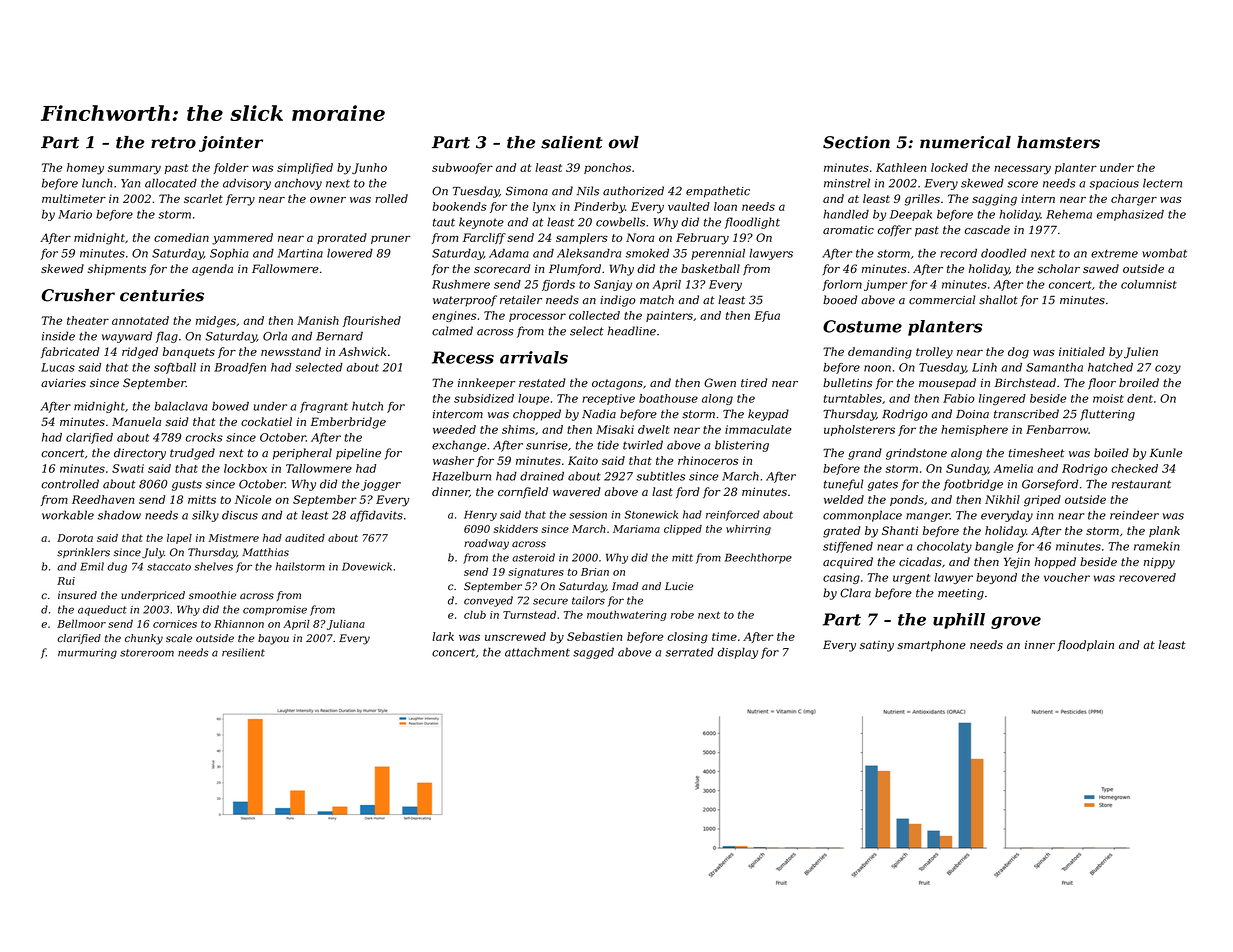 The image size is (1233, 952). Describe the element at coordinates (718, 192) in the page. I see `empathetic` at that location.
